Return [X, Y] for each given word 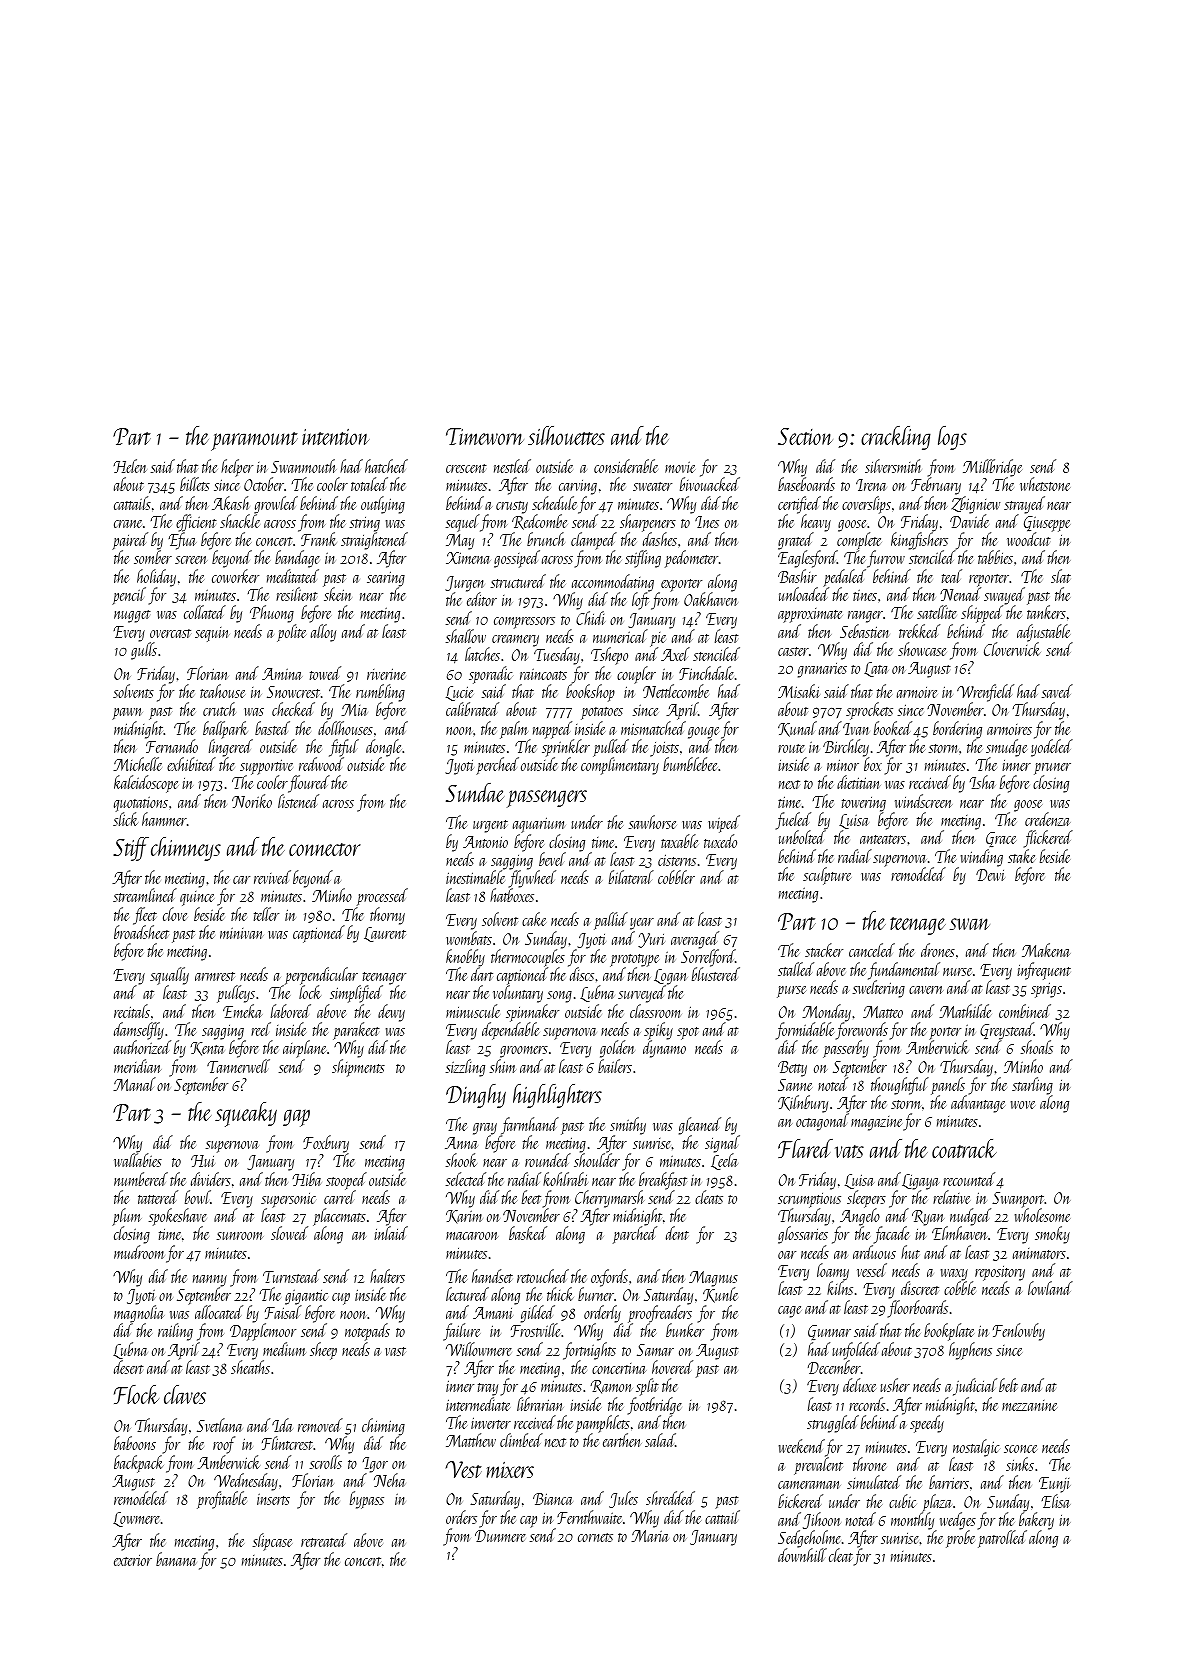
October [264, 484]
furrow [886, 559]
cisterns [677, 860]
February [936, 486]
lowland [1050, 1288]
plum [127, 1217]
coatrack [964, 1148]
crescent [466, 468]
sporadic [490, 675]
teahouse [222, 691]
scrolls [326, 1462]
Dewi [990, 875]
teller [266, 914]
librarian [540, 1404]
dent [677, 1233]
